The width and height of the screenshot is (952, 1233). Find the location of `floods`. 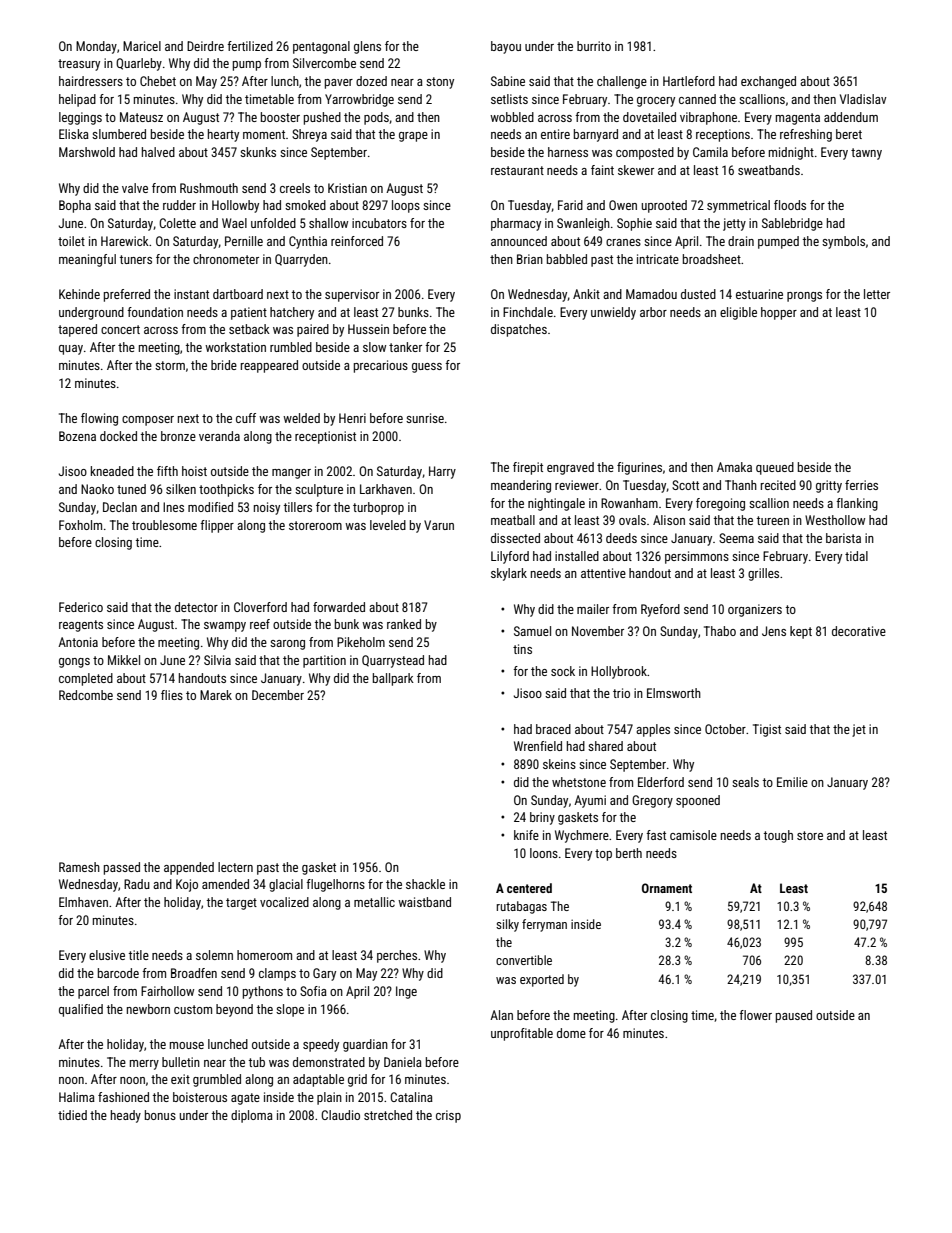

floods is located at coordinates (790, 205).
